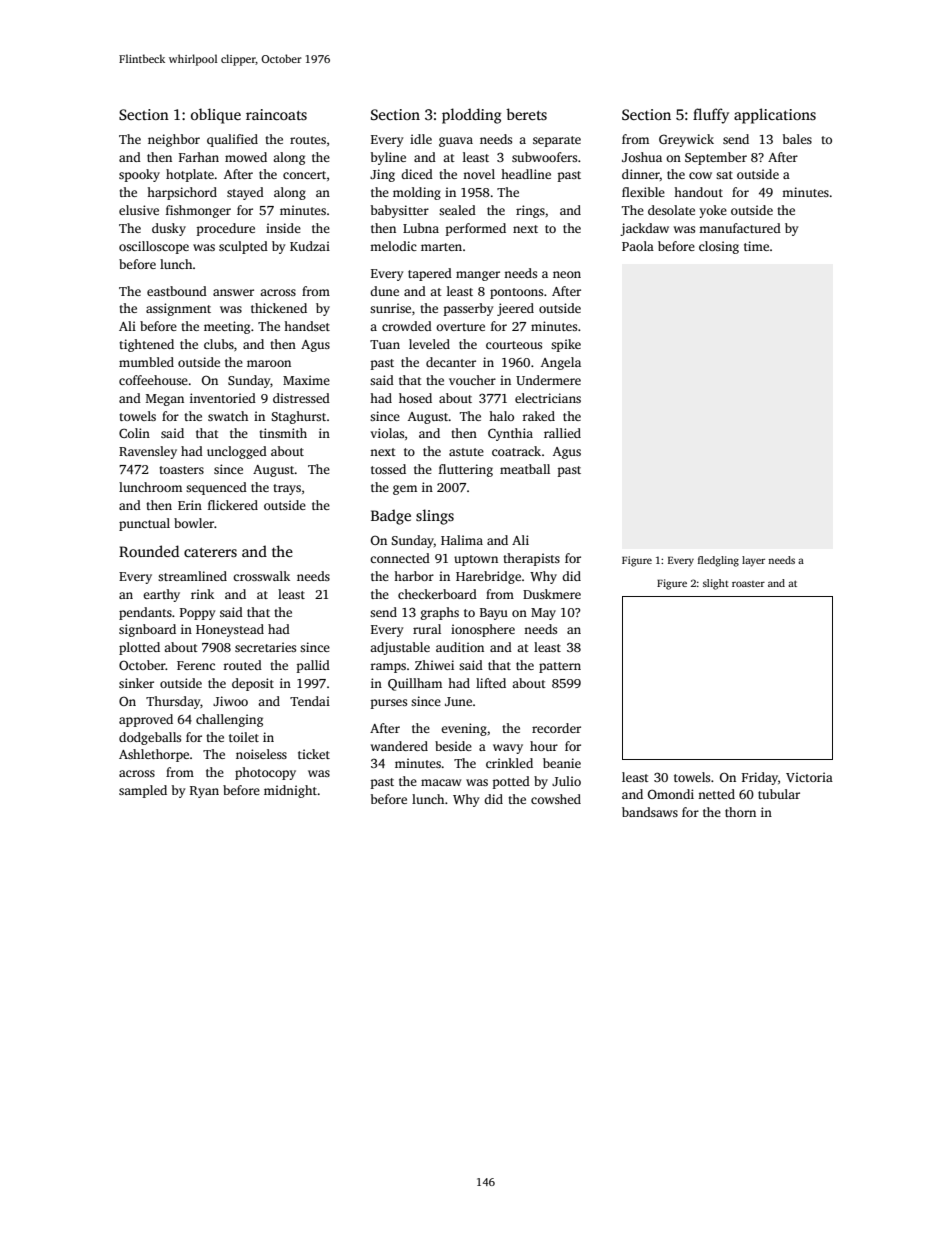 The height and width of the screenshot is (1233, 952). I want to click on marten, so click(441, 247).
